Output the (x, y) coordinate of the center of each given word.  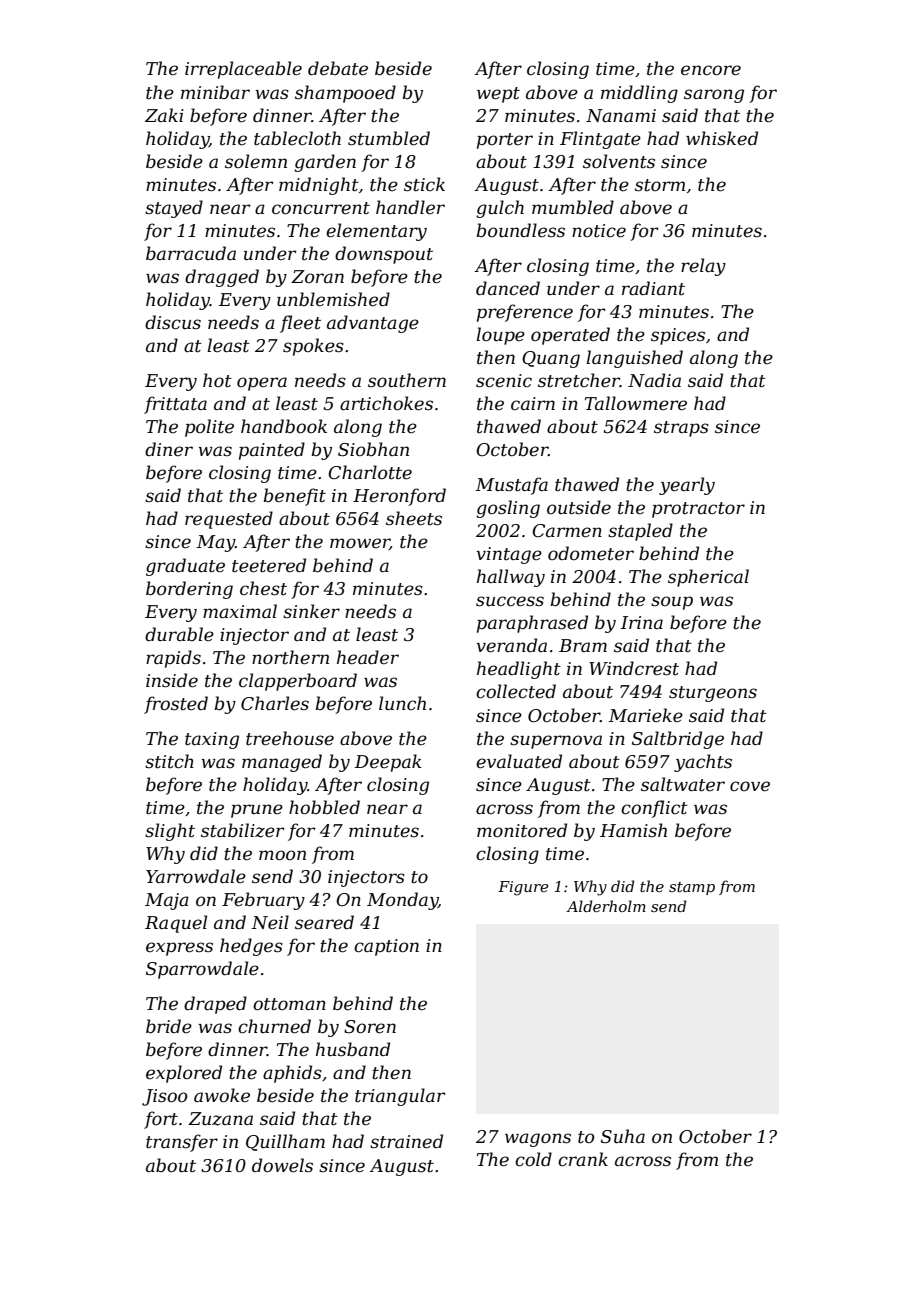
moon (282, 855)
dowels (282, 1165)
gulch (500, 209)
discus (173, 322)
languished (634, 359)
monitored (522, 830)
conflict (654, 809)
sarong (714, 96)
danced (508, 288)
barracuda (191, 253)
